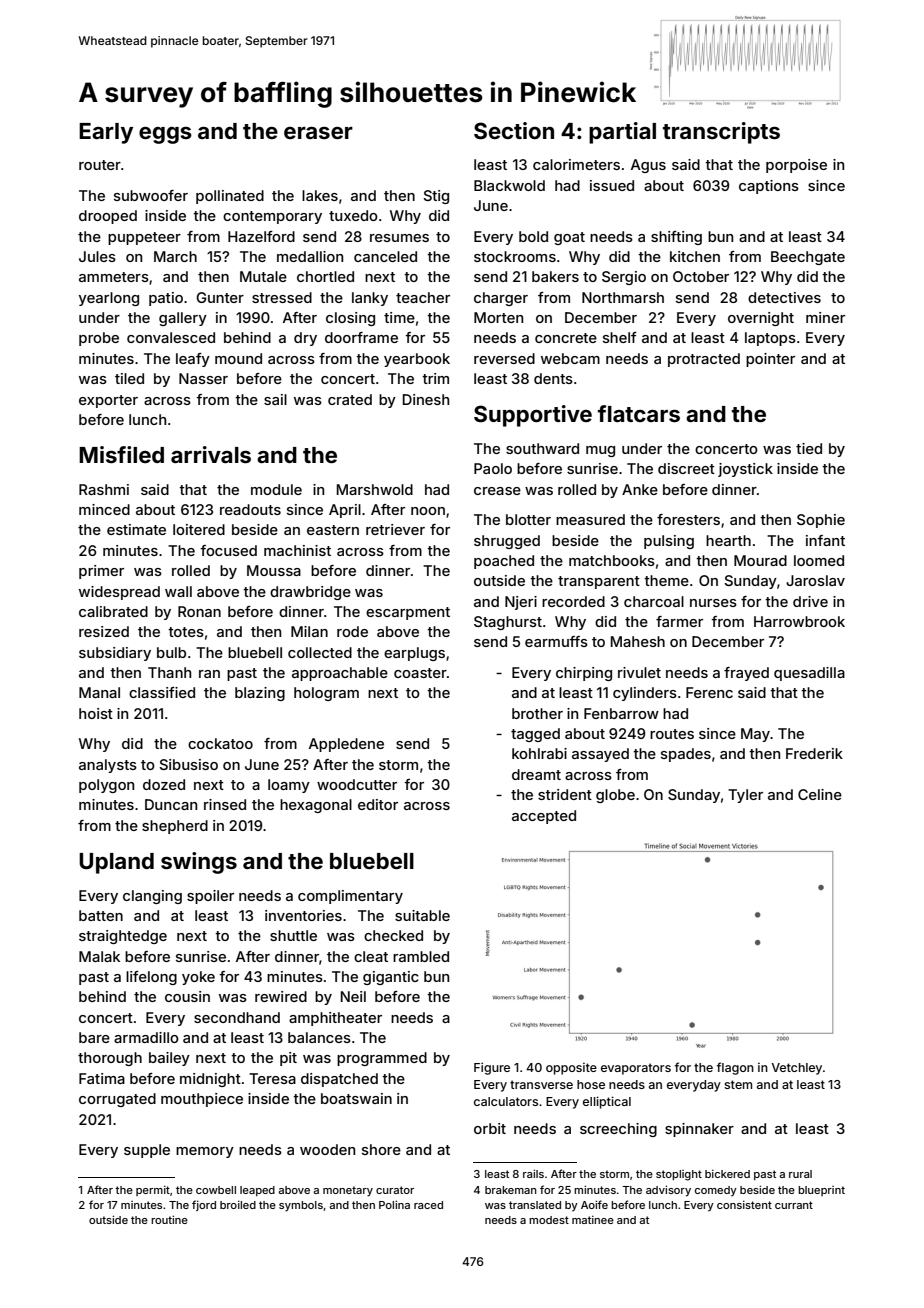 This screenshot has width=924, height=1308. What do you see at coordinates (394, 1204) in the screenshot?
I see `Polina` at bounding box center [394, 1204].
